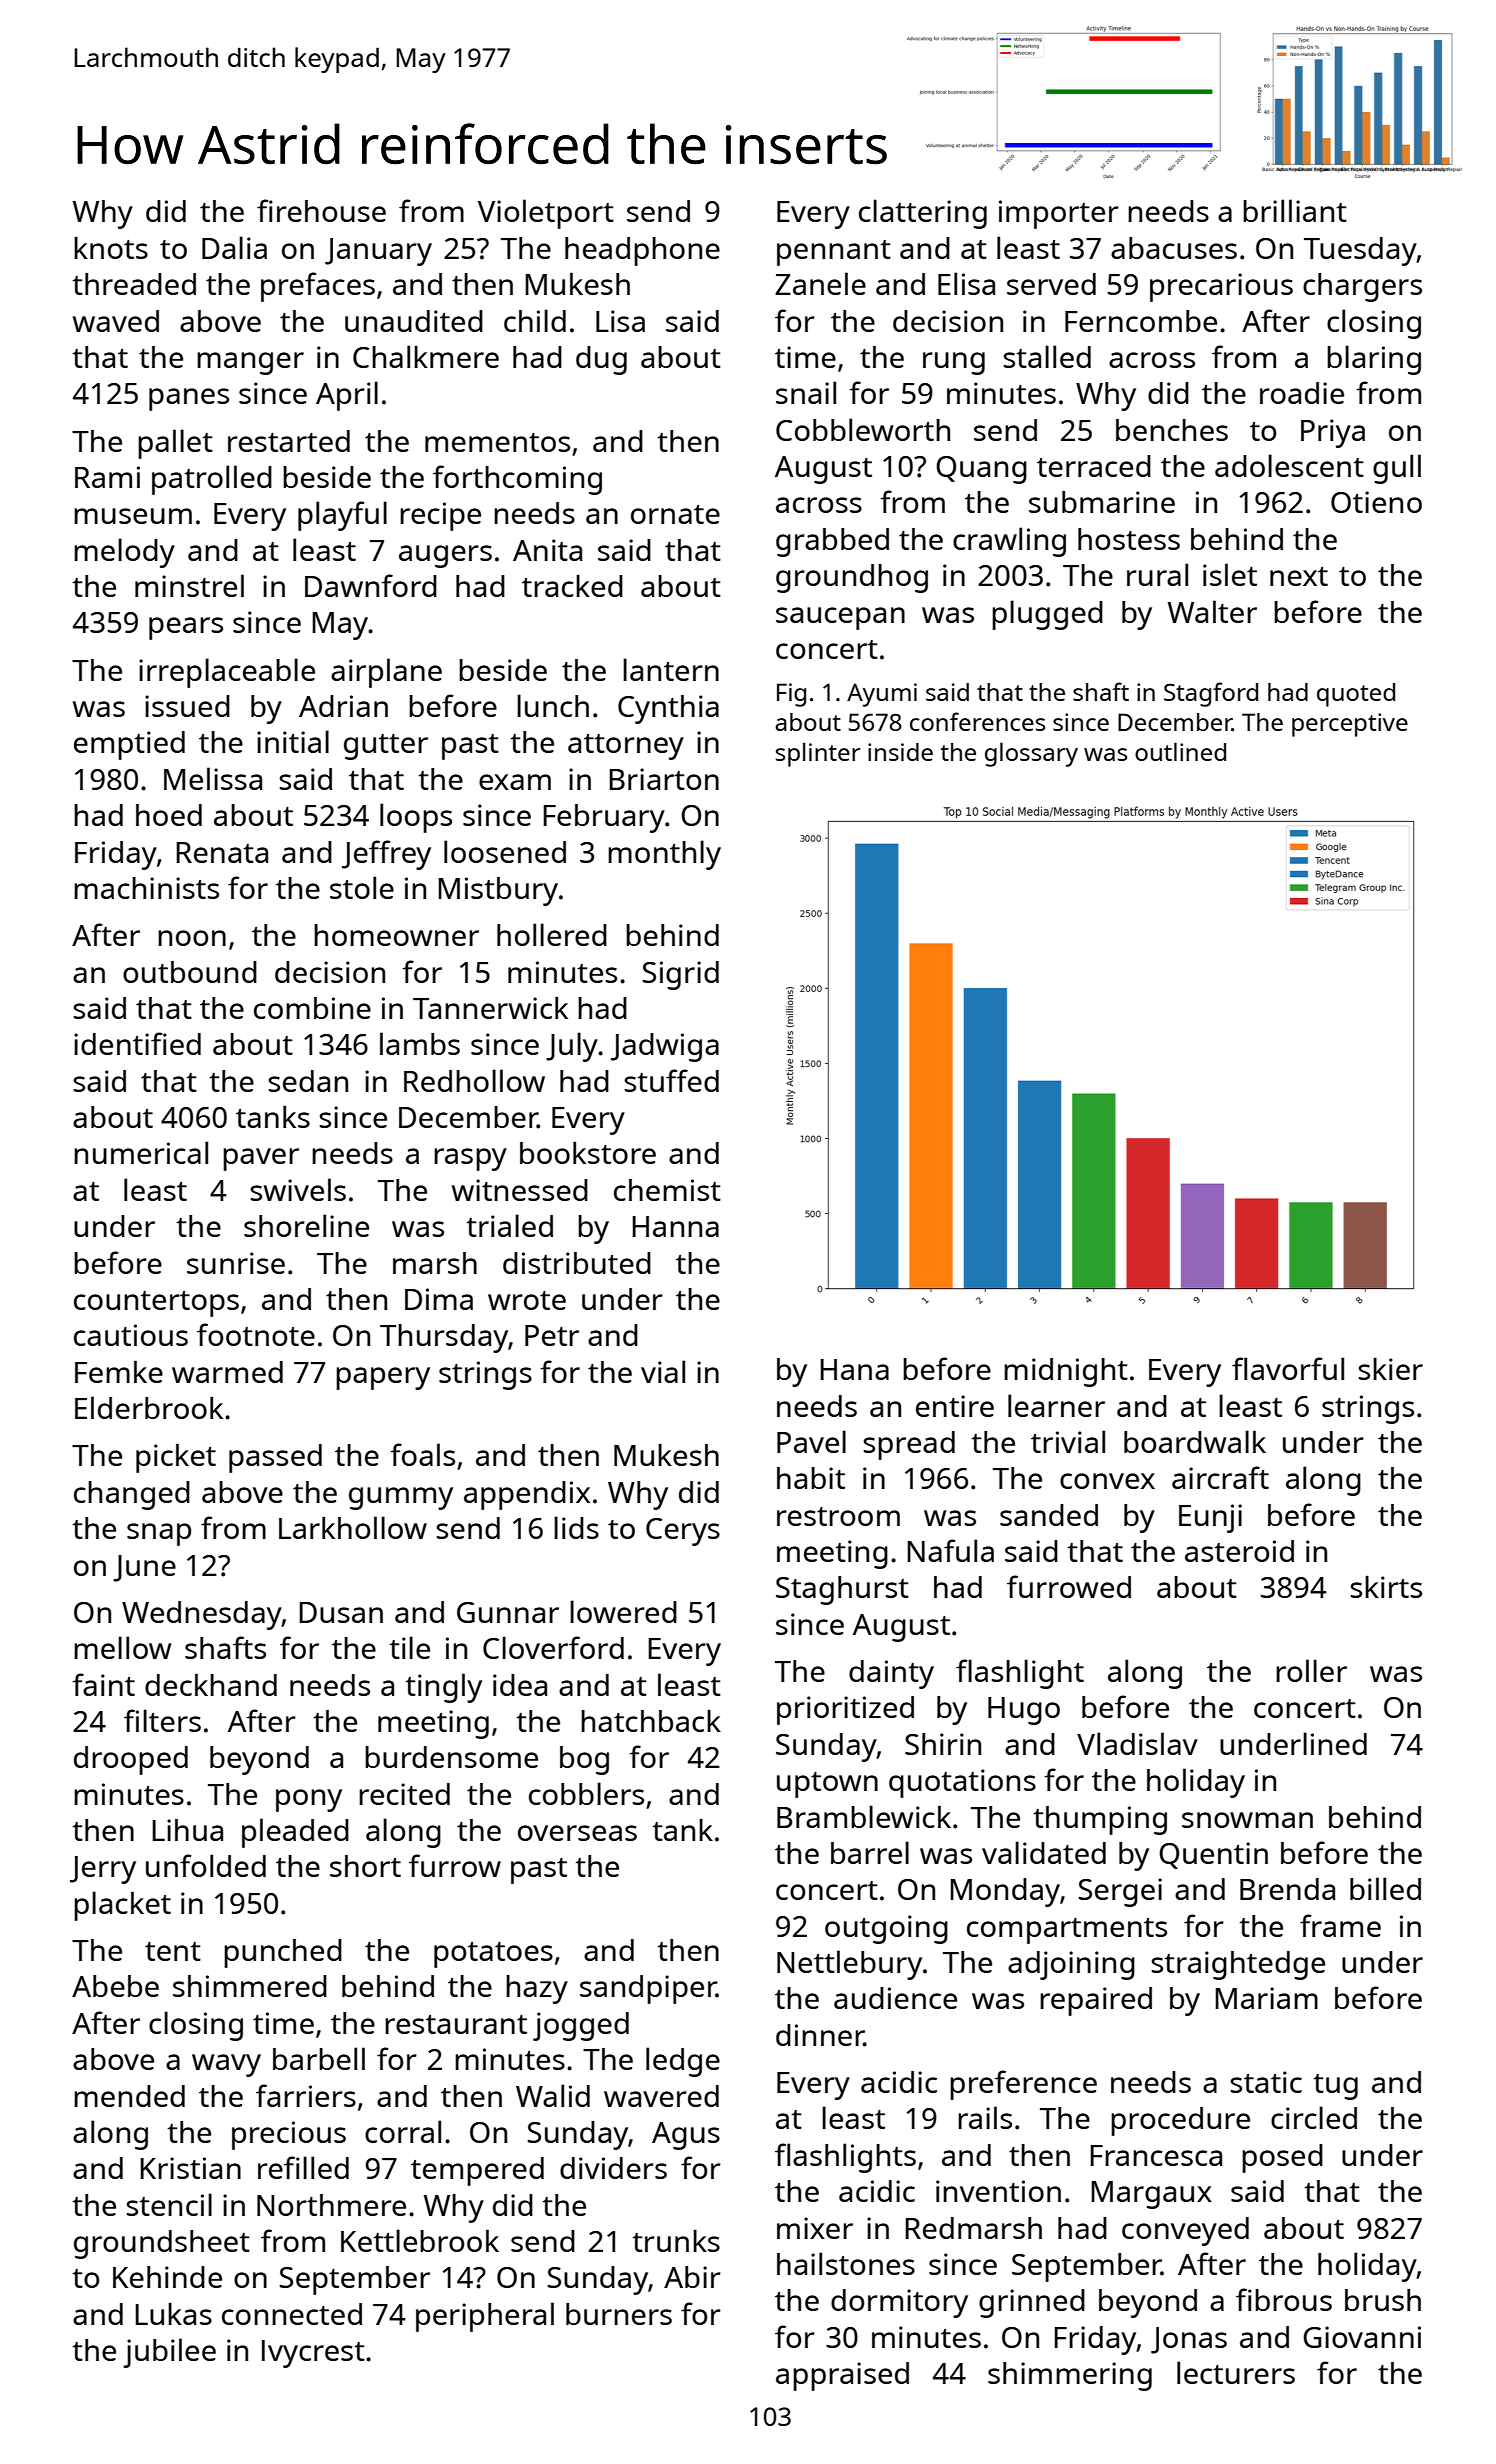  What do you see at coordinates (131, 1335) in the page?
I see `cautious` at bounding box center [131, 1335].
